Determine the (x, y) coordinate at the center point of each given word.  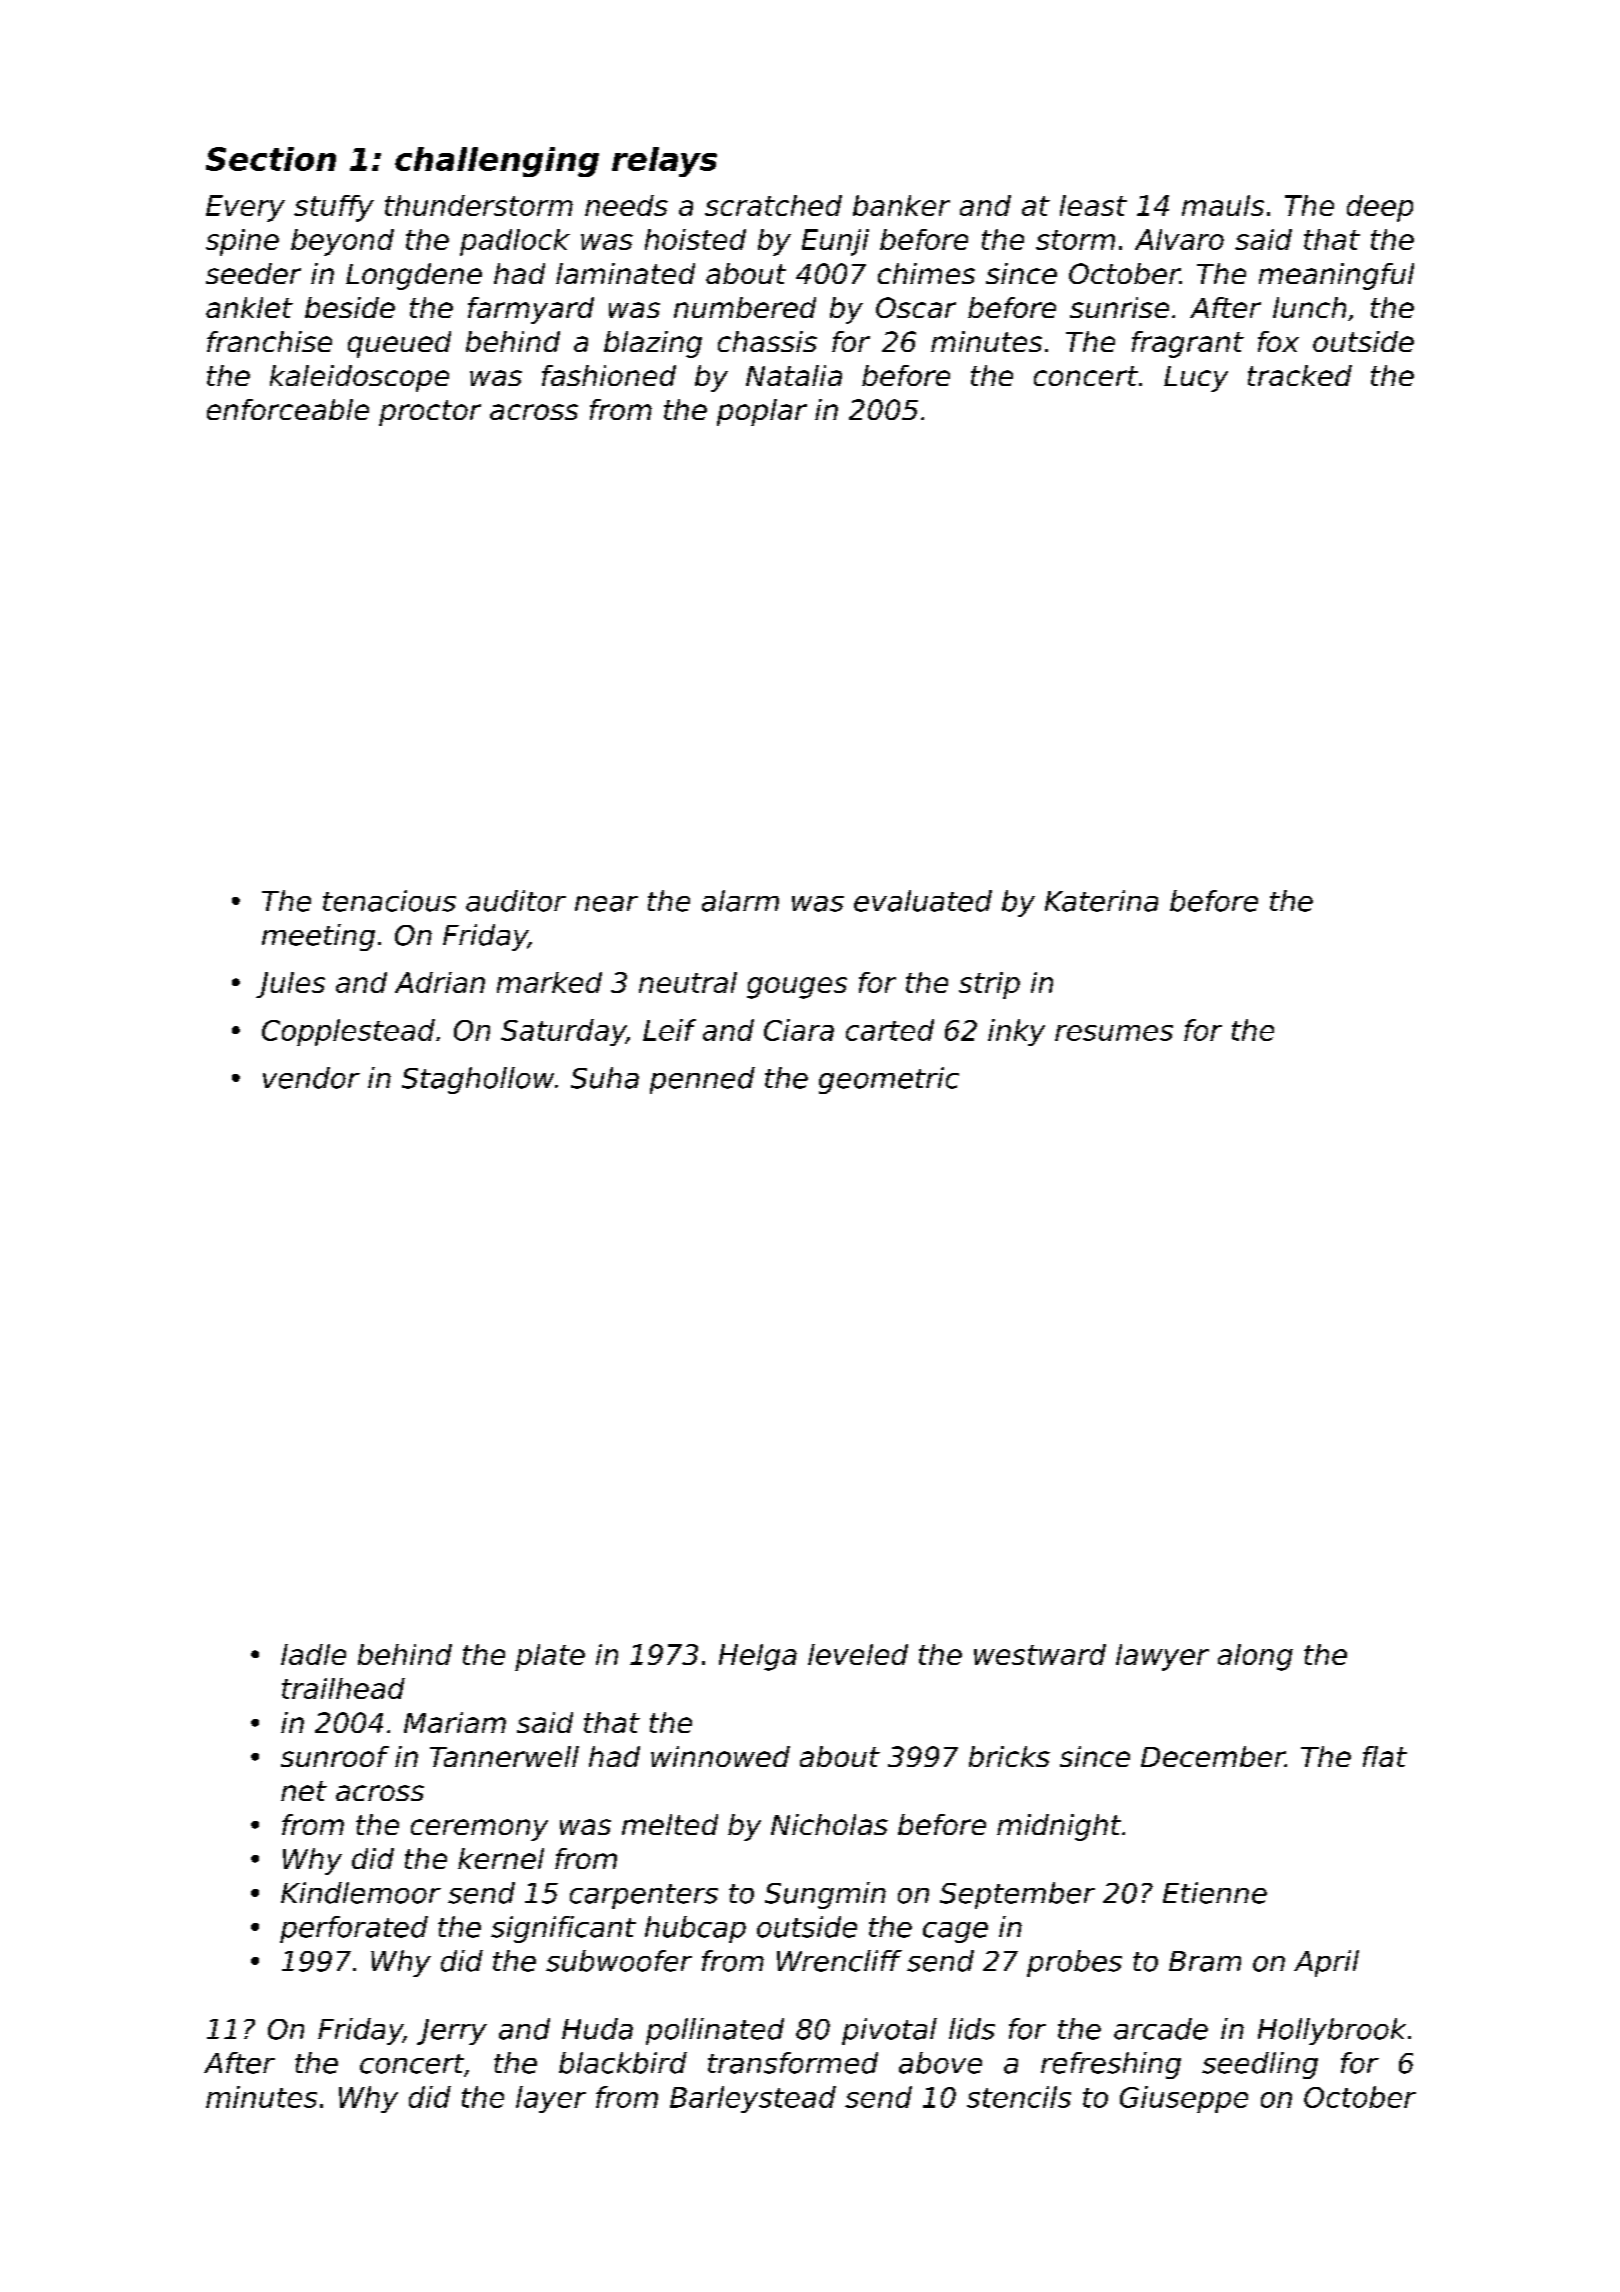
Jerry (452, 2032)
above (940, 2063)
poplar (762, 412)
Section (271, 159)
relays (664, 162)
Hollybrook (1332, 2031)
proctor (430, 413)
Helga (758, 1657)
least (1093, 205)
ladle (313, 1654)
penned (702, 1080)
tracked (1300, 375)
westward (1040, 1654)
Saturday (563, 1032)
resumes (1114, 1033)
